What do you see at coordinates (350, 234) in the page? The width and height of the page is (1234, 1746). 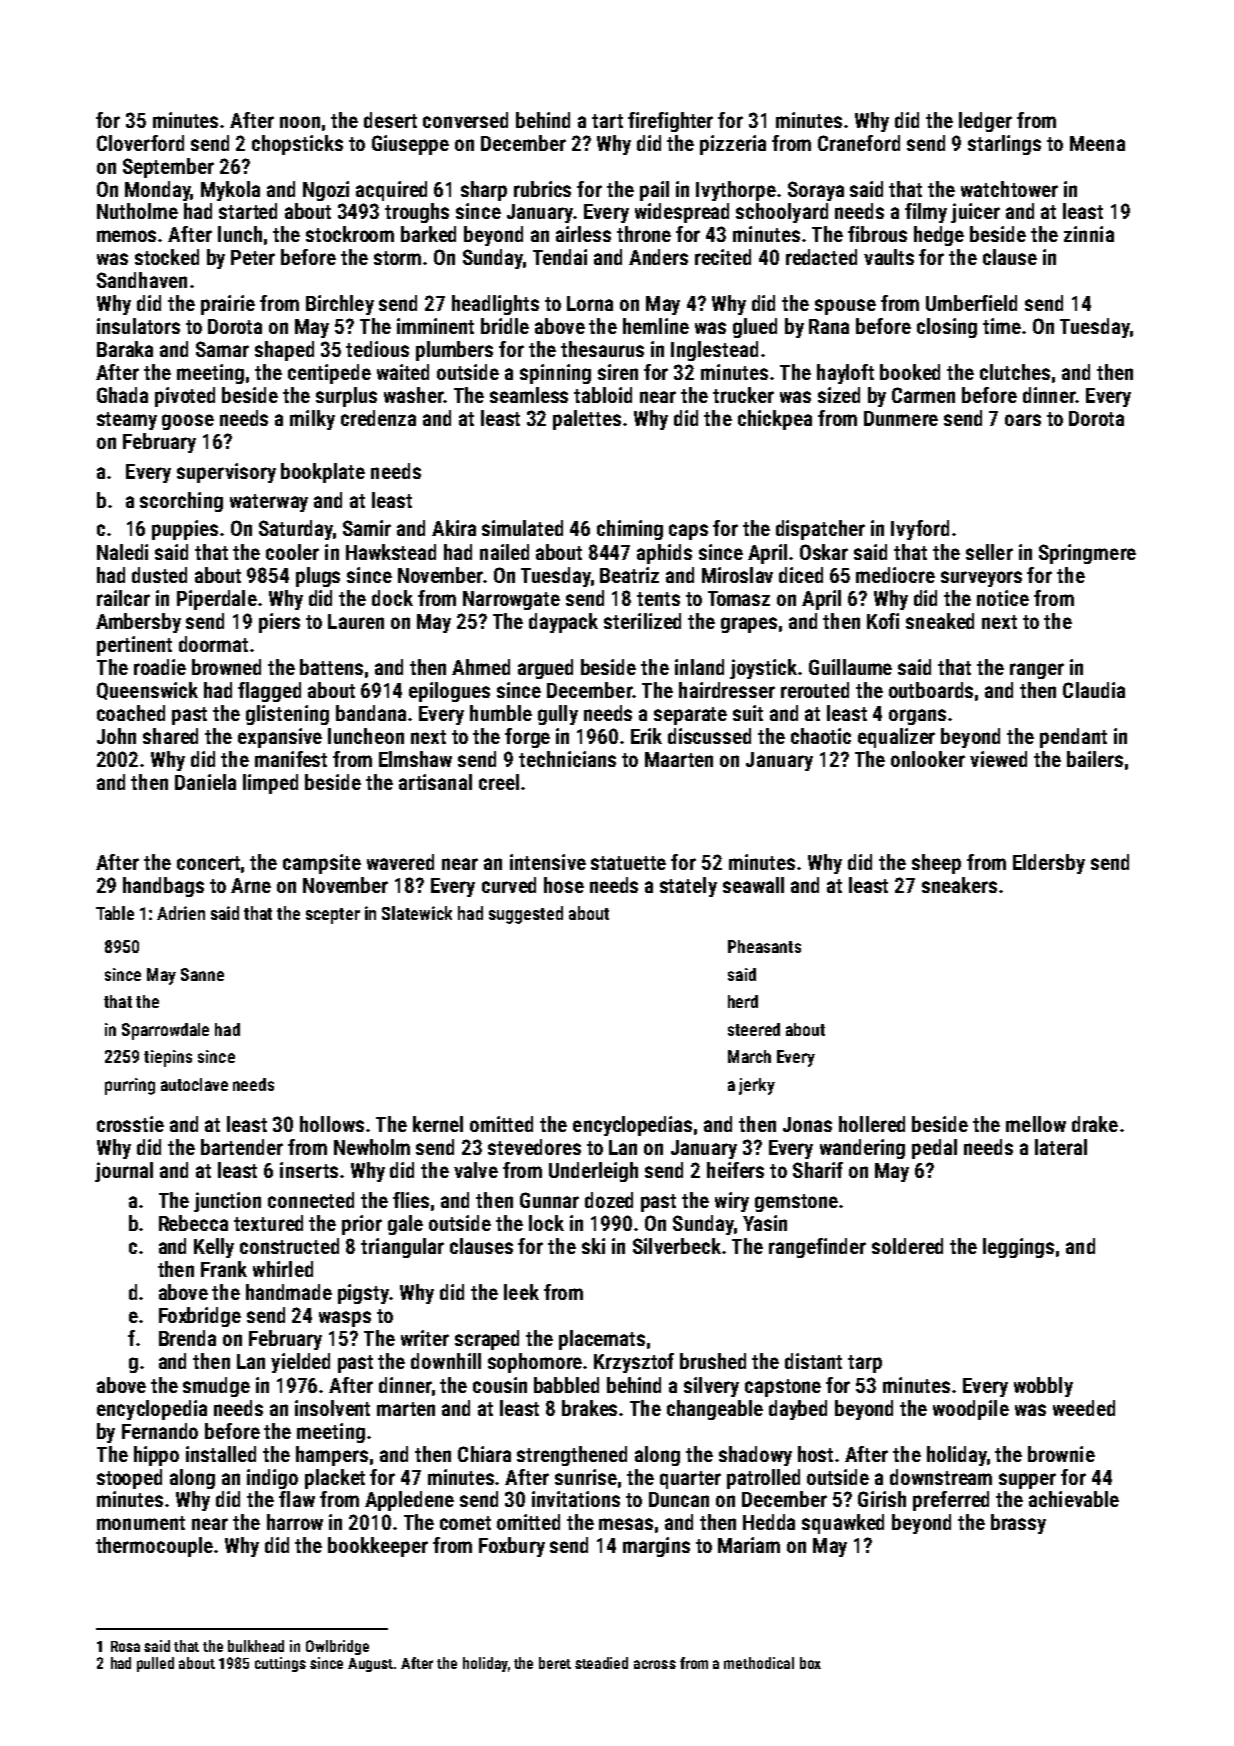 I see `stockroom` at bounding box center [350, 234].
